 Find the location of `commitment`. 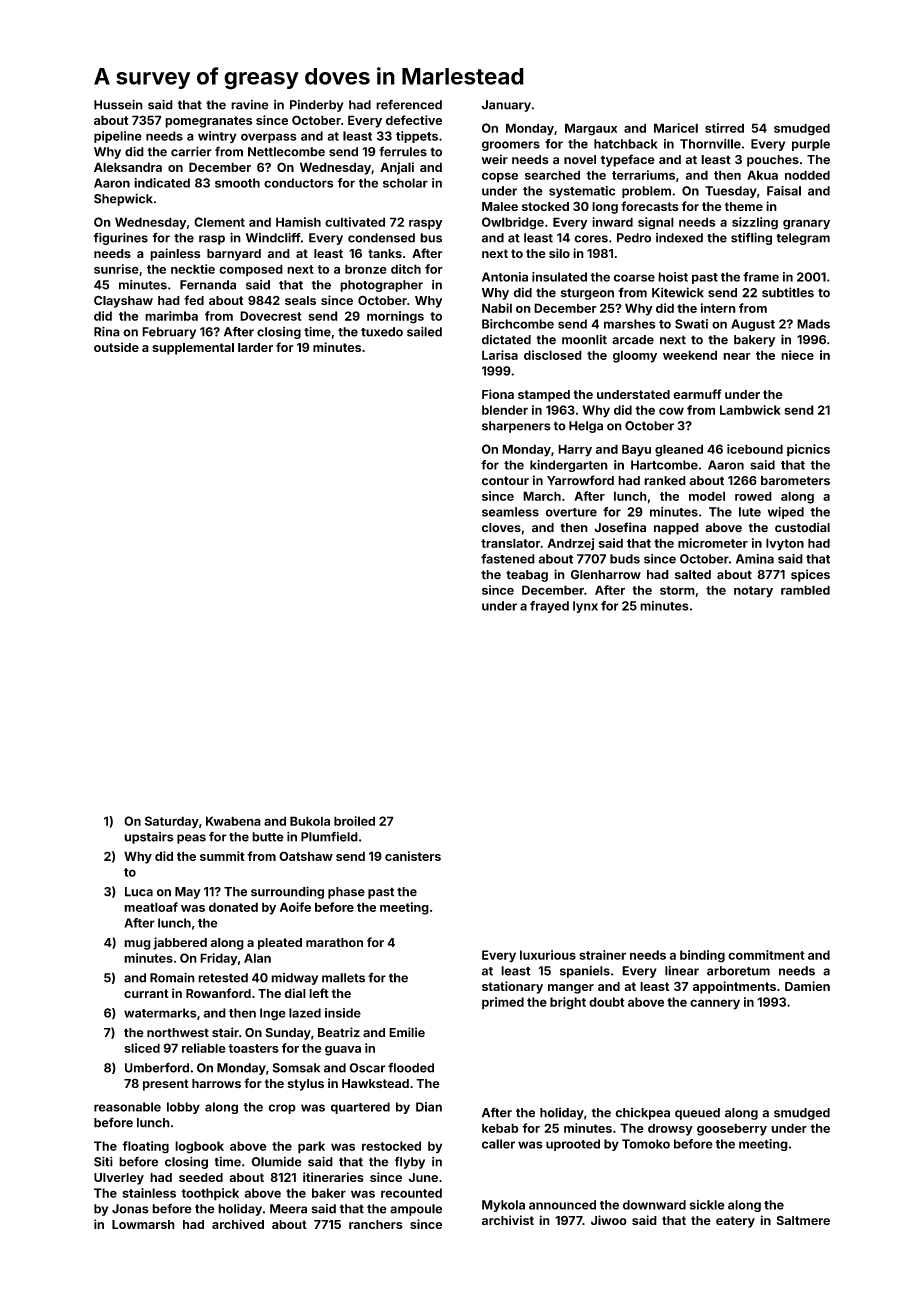

commitment is located at coordinates (766, 955).
